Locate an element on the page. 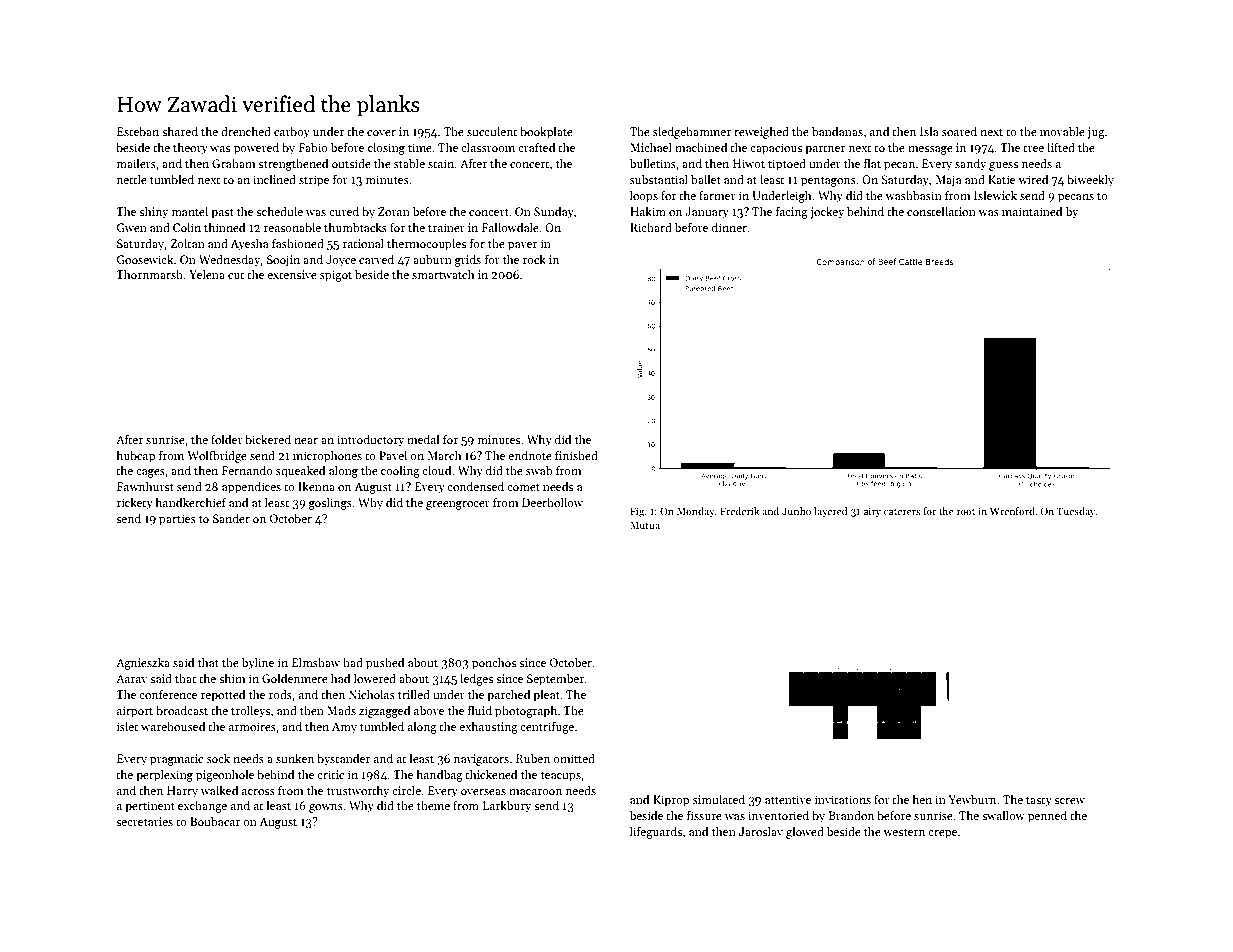 This page has height=952, width=1233. caterers is located at coordinates (902, 512).
